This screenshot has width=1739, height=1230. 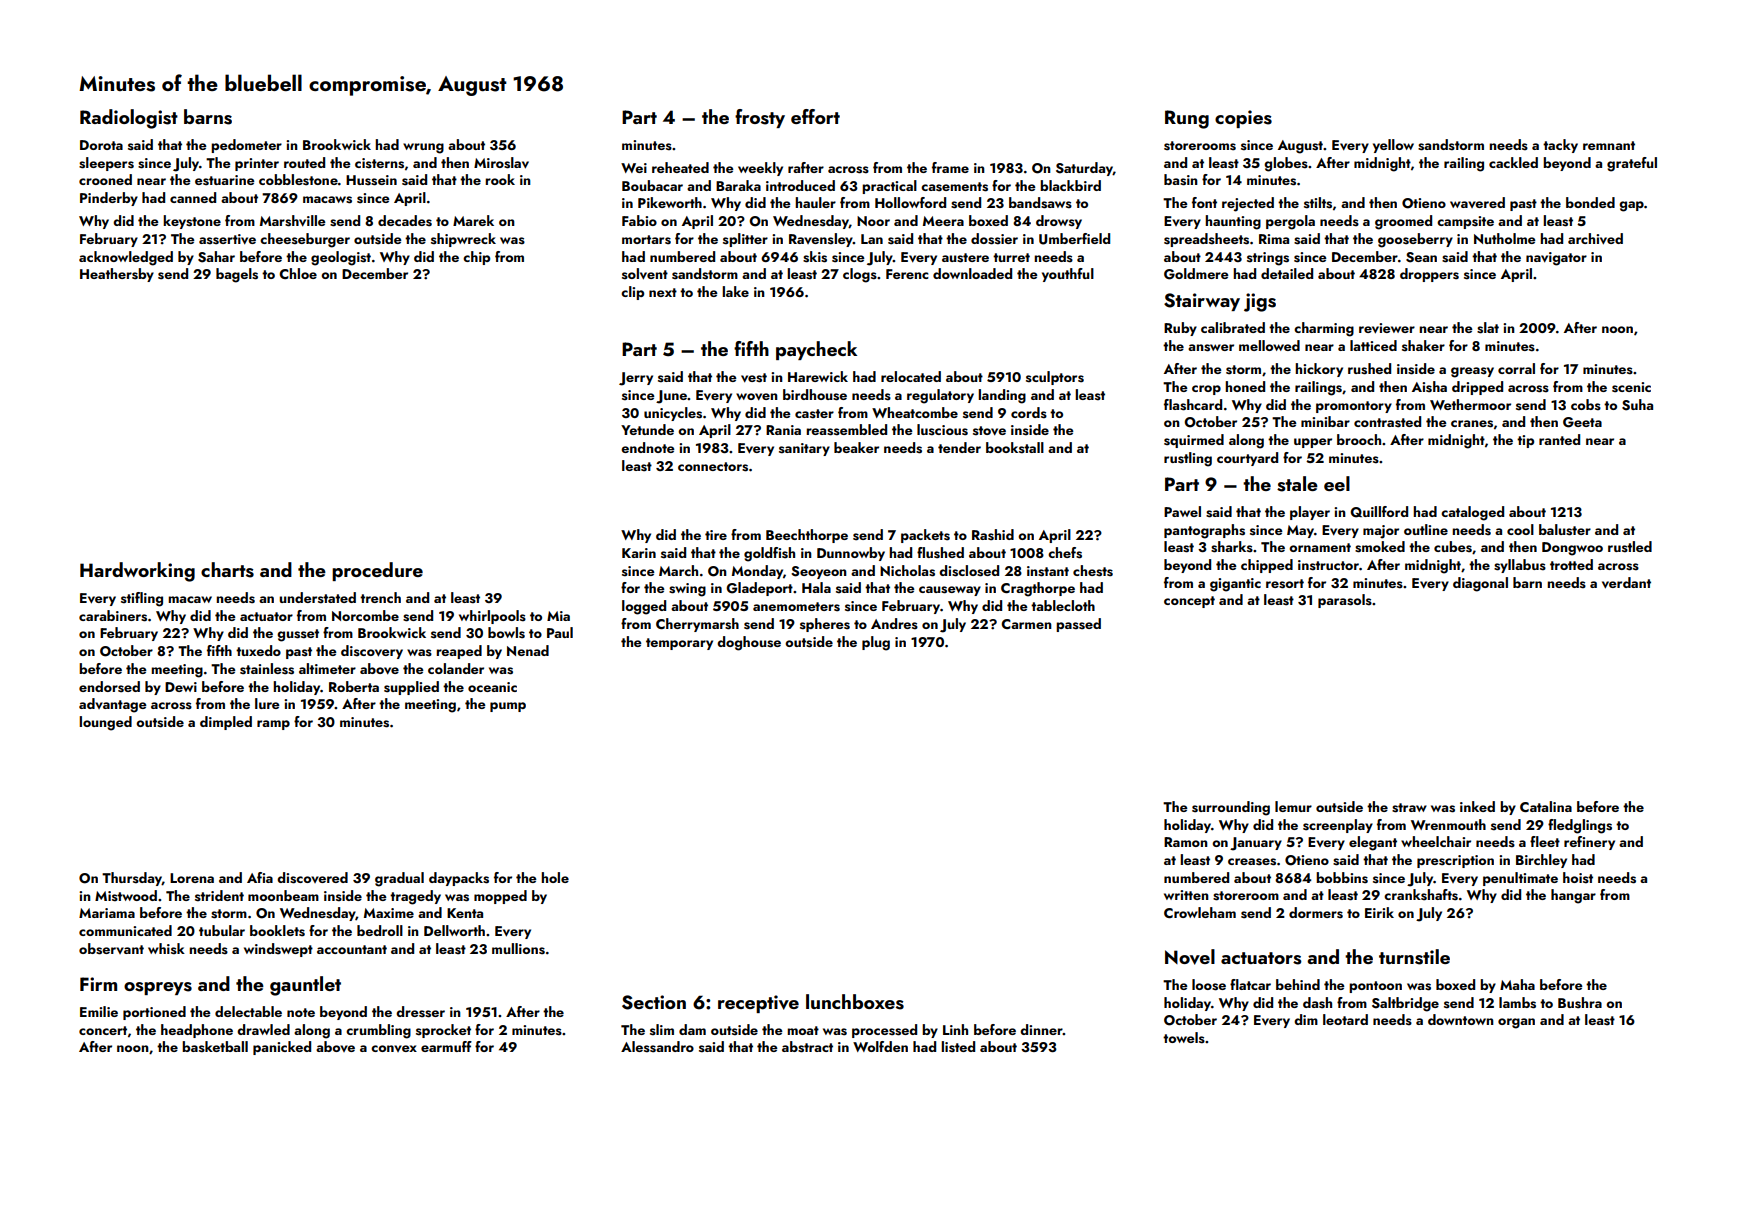 What do you see at coordinates (1461, 1019) in the screenshot?
I see `downtown` at bounding box center [1461, 1019].
